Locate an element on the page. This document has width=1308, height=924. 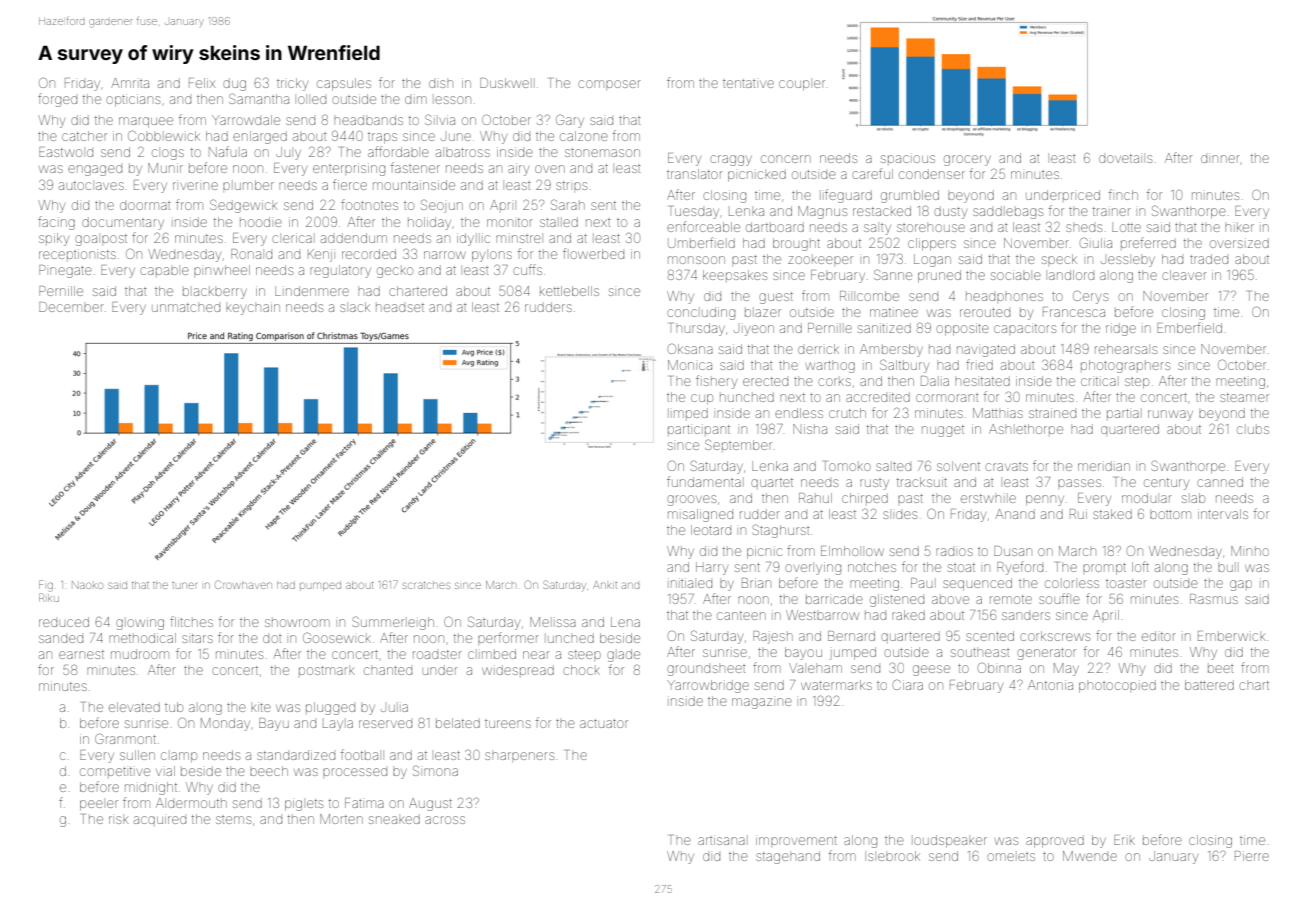
dovetails is located at coordinates (1125, 158).
